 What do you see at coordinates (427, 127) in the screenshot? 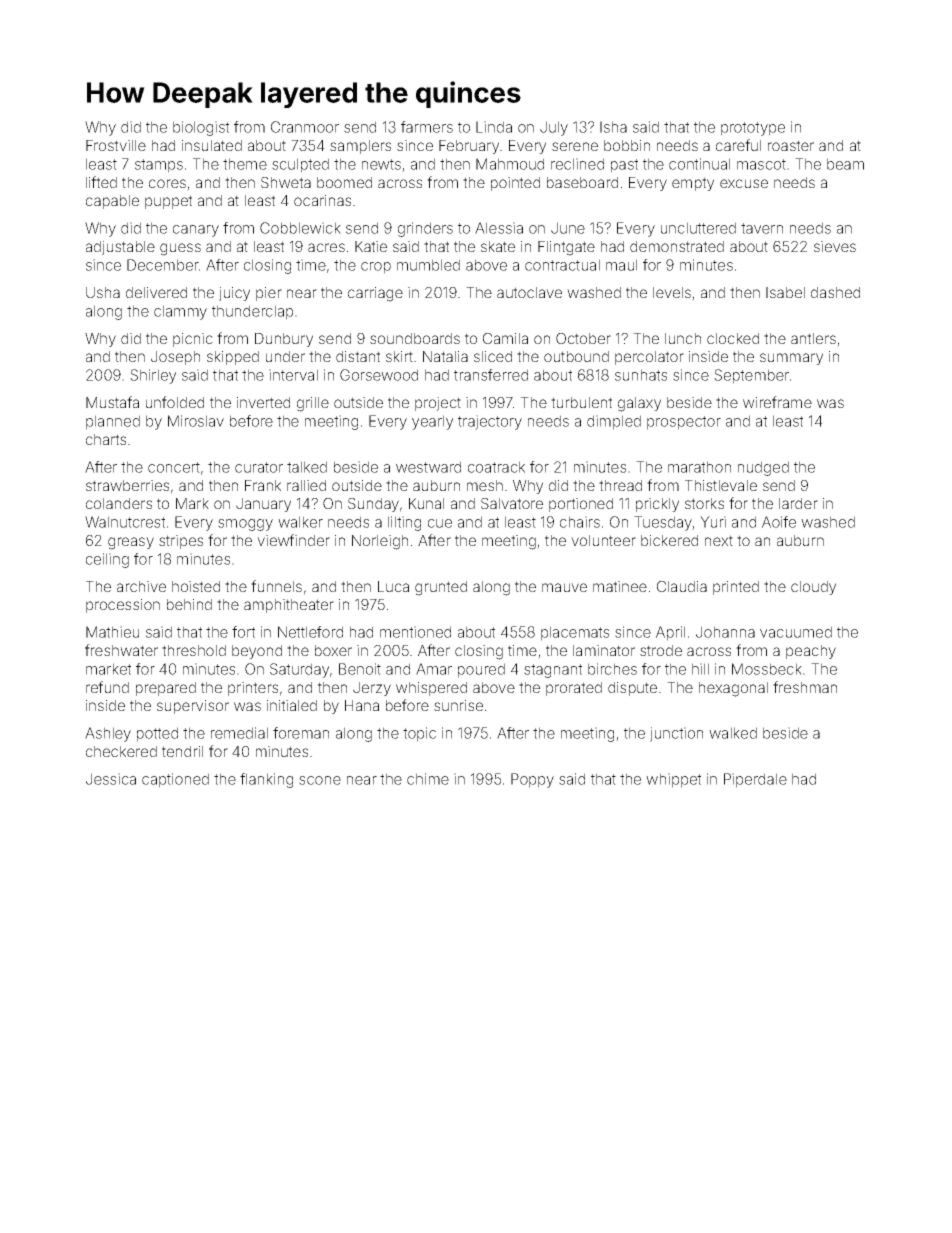
I see `farmers` at bounding box center [427, 127].
